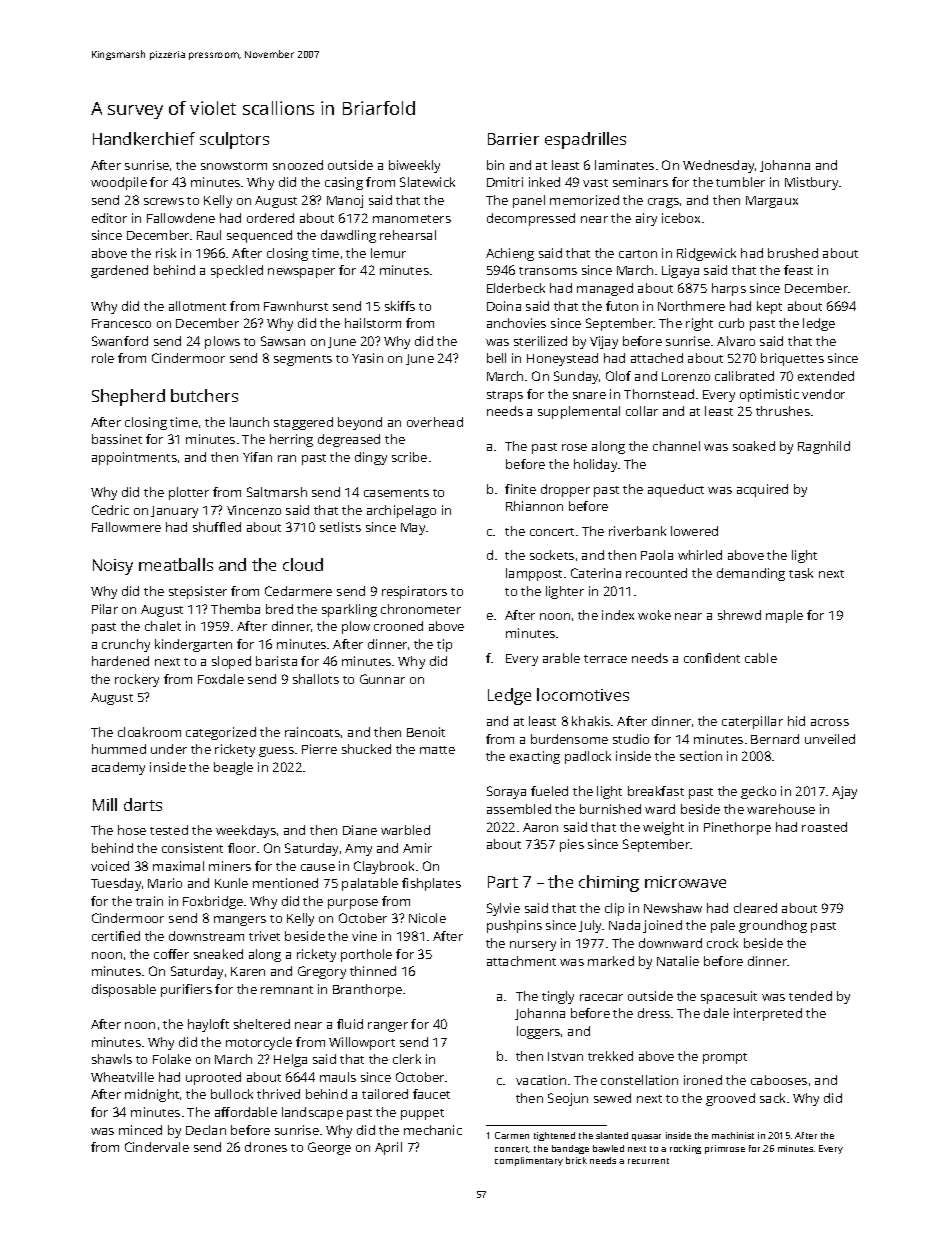 The height and width of the image is (1233, 952). Describe the element at coordinates (246, 831) in the image. I see `weekdays` at that location.
